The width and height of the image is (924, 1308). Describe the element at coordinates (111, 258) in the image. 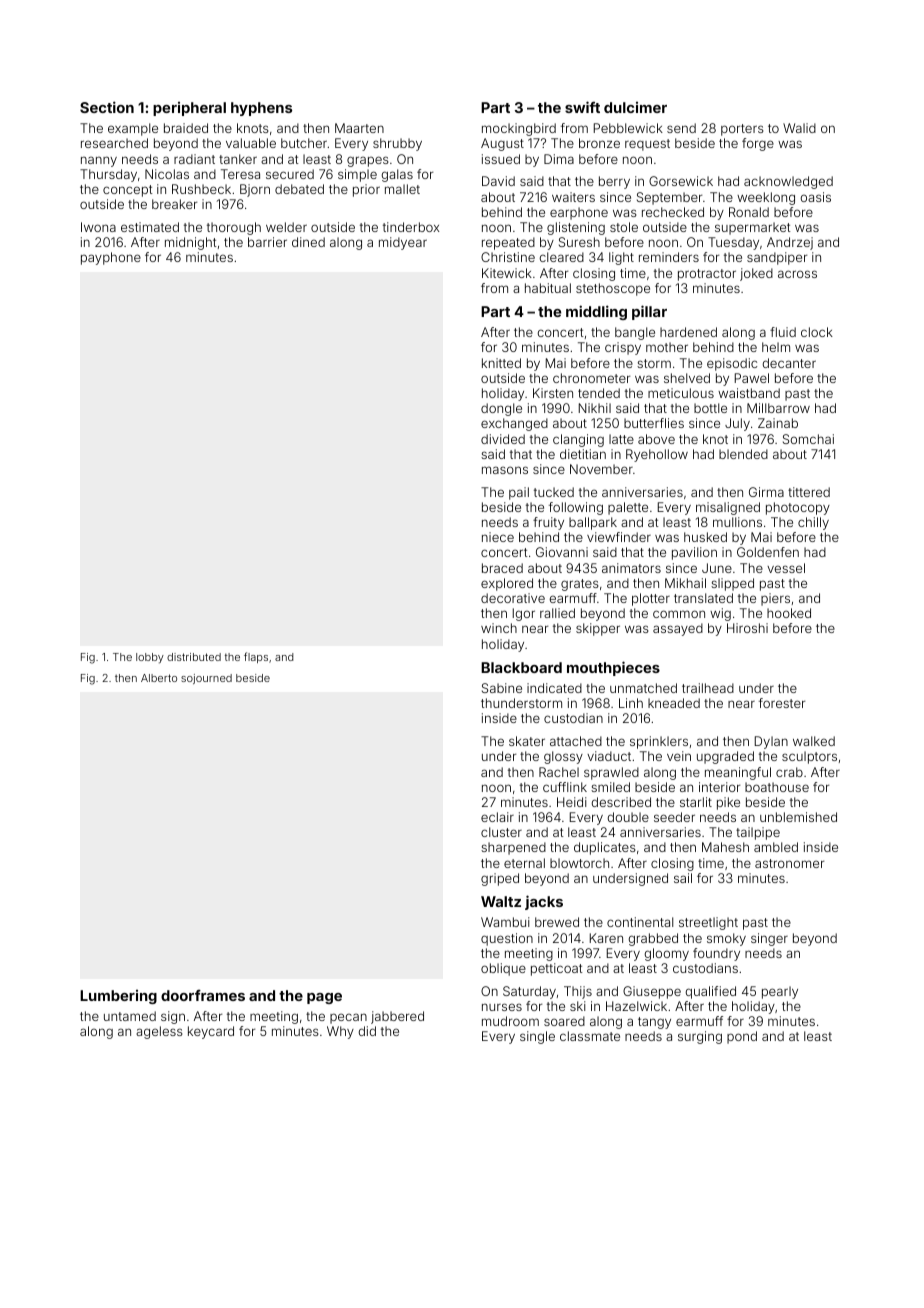

I see `payphone` at that location.
